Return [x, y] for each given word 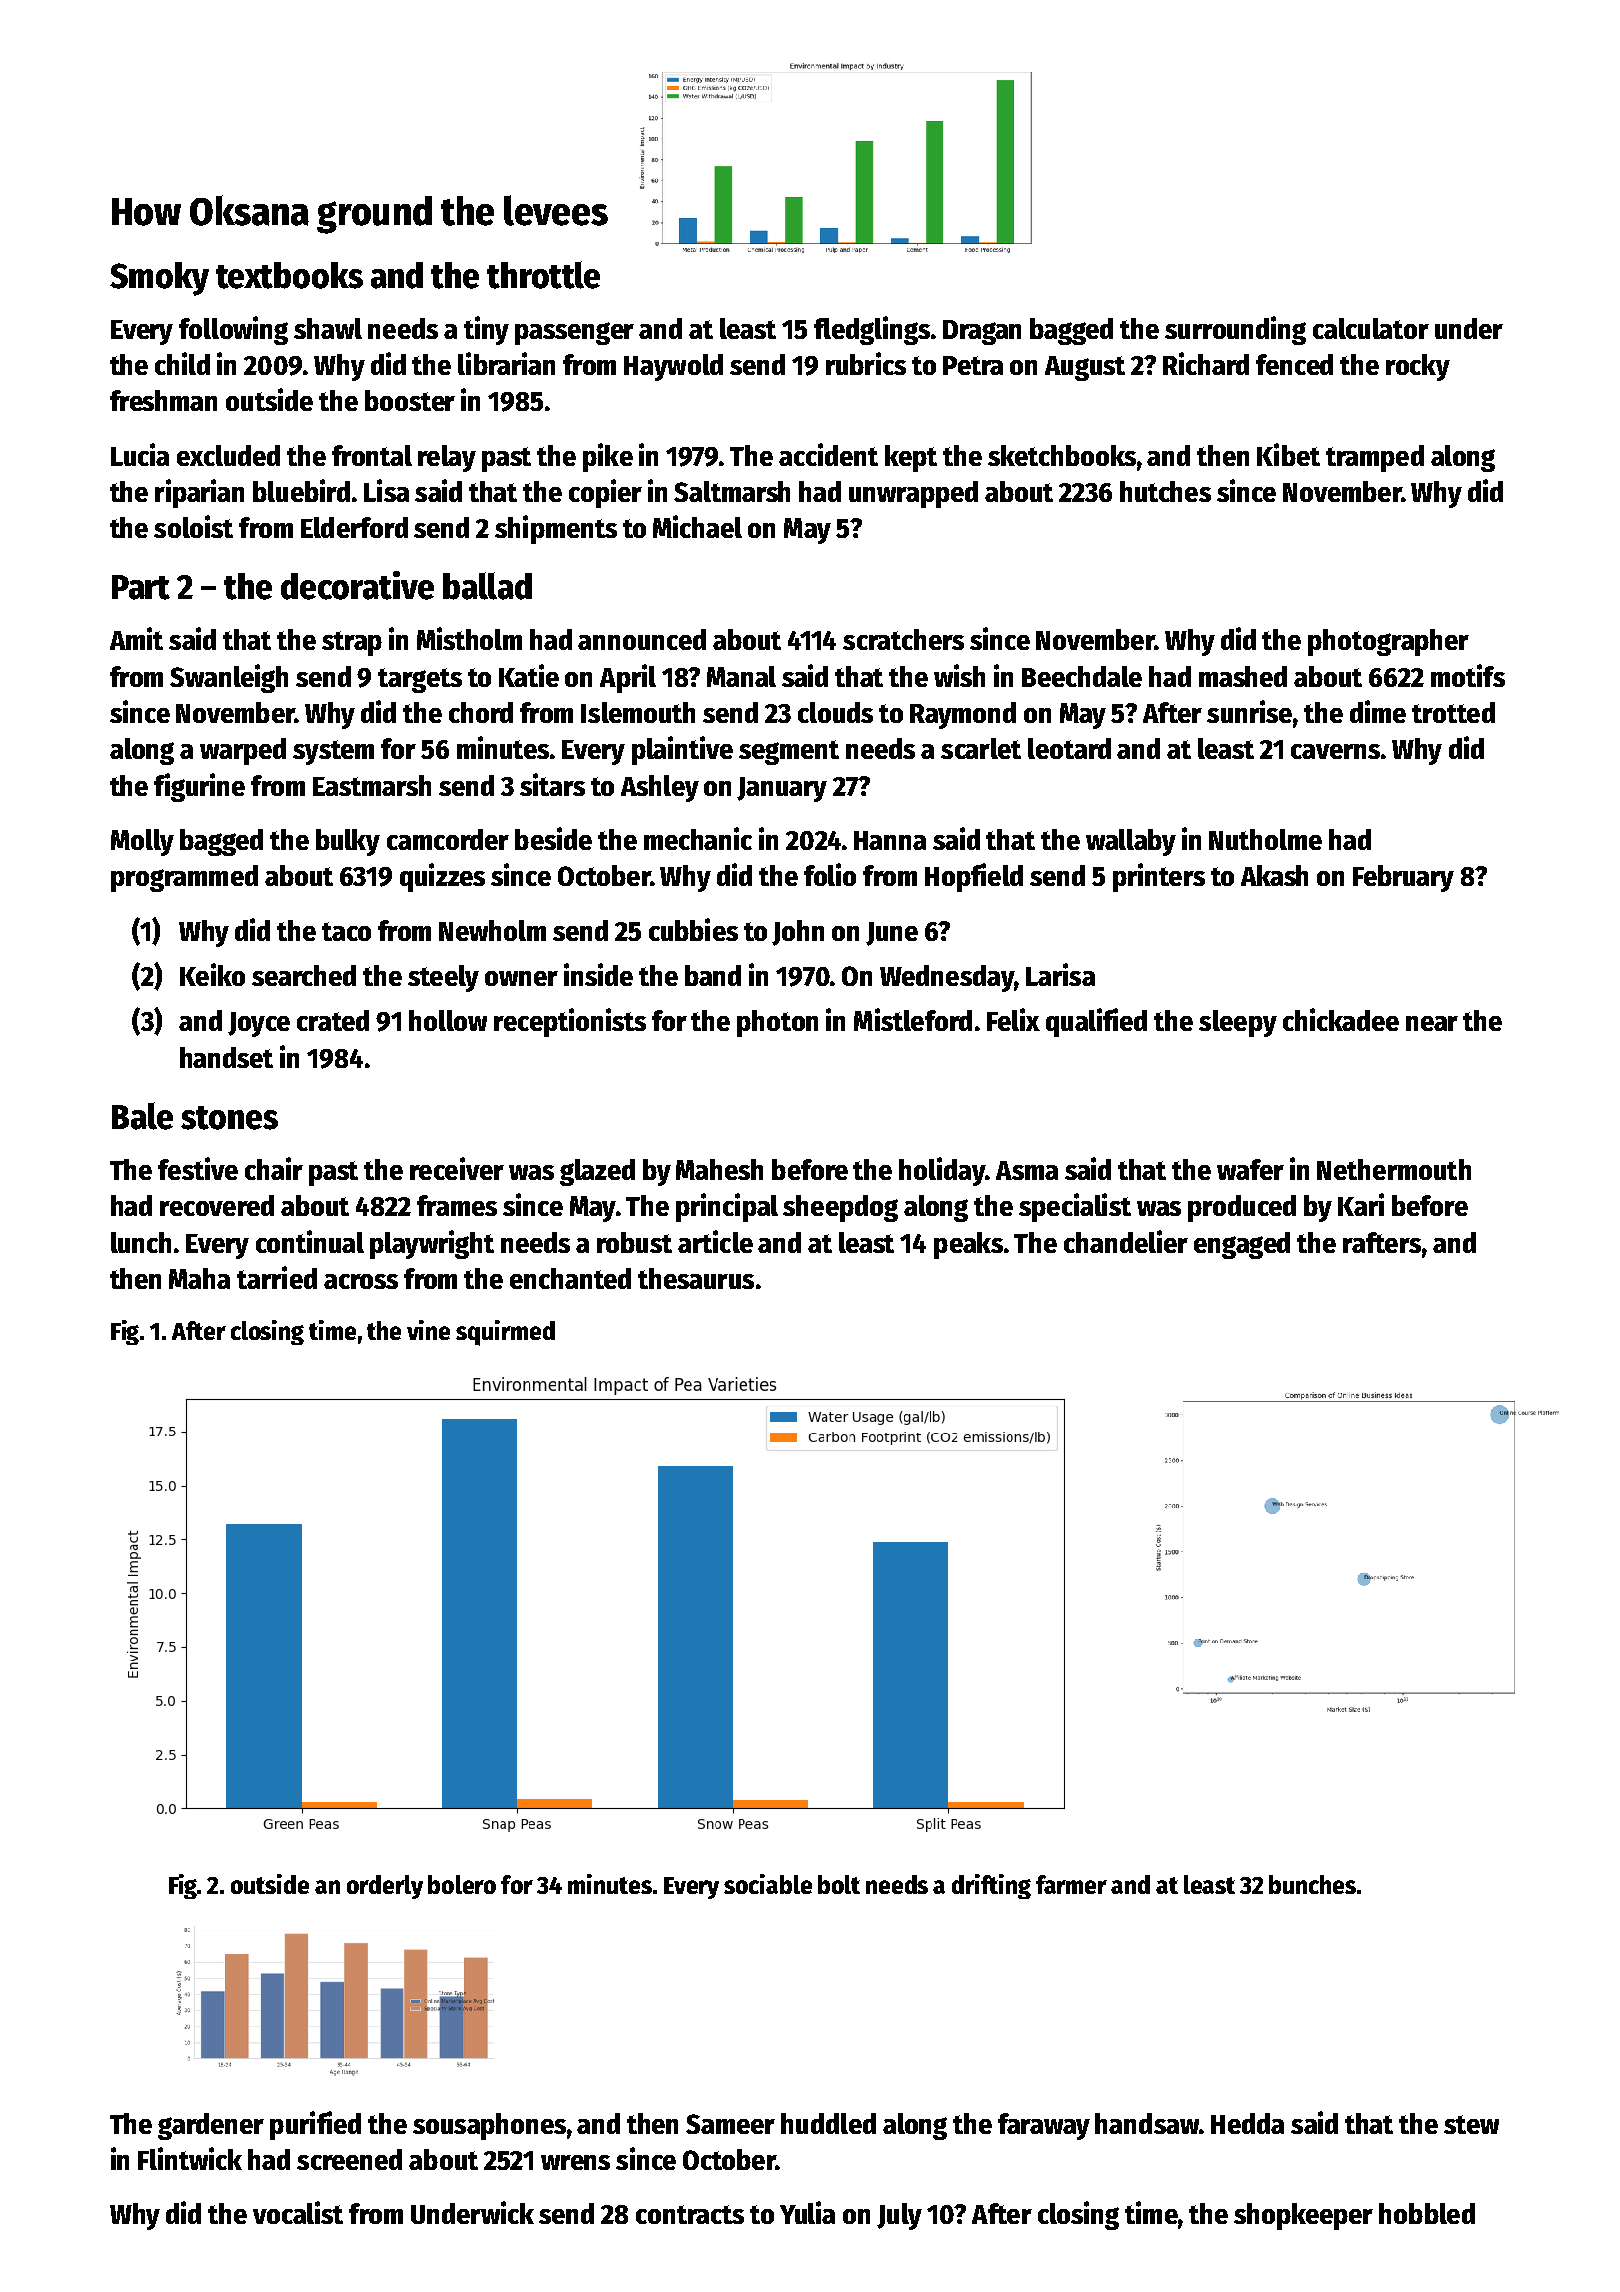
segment [789, 752]
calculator [1371, 328]
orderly [385, 1887]
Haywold [673, 367]
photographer [1388, 642]
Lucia [140, 454]
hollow [448, 1020]
